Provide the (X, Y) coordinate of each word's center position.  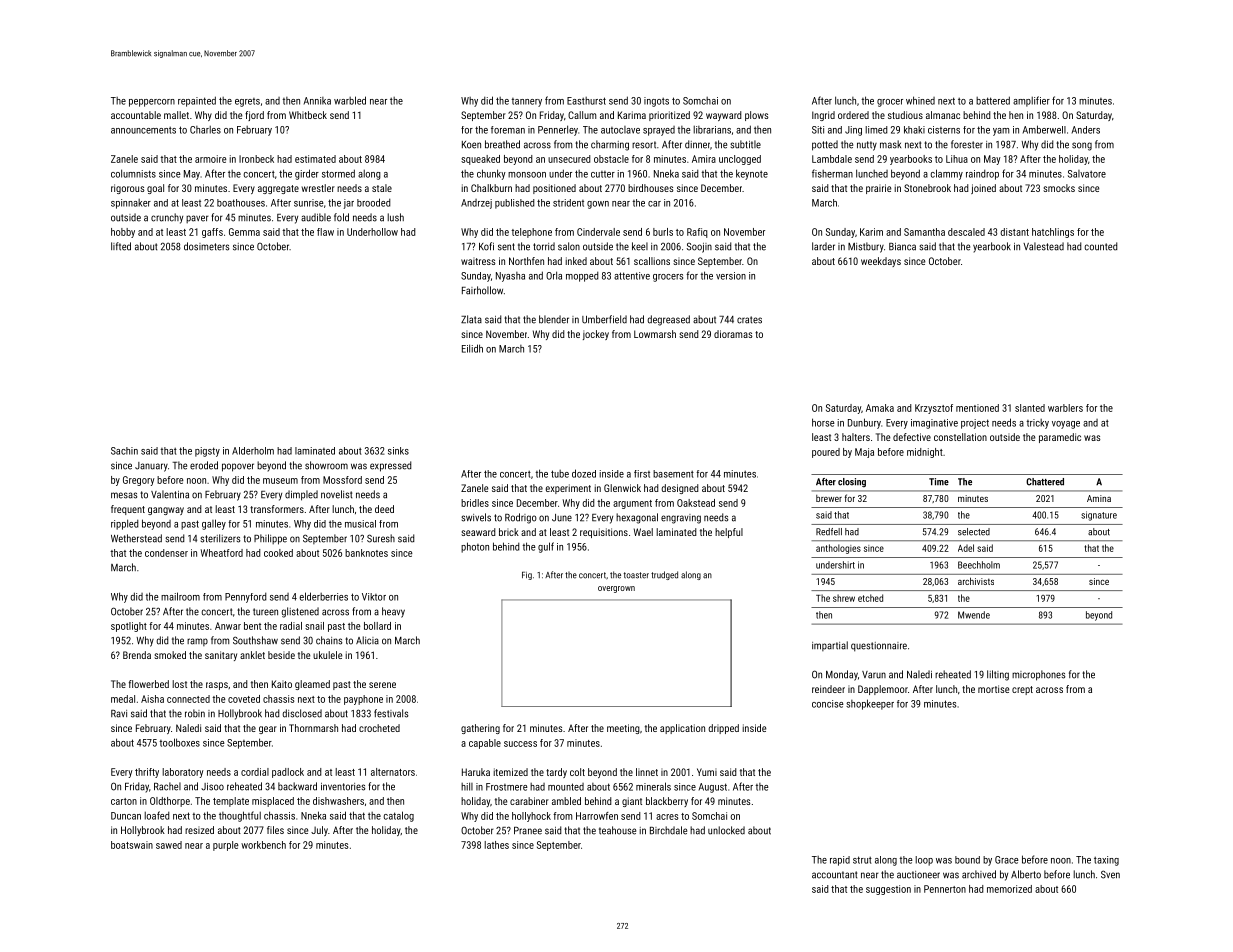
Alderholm (253, 451)
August (713, 788)
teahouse (617, 830)
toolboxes (179, 742)
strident (568, 203)
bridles (475, 503)
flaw (325, 232)
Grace (1007, 860)
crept (1022, 690)
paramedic (1060, 438)
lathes (496, 845)
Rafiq (697, 233)
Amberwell (1044, 129)
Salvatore (1087, 174)
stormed (338, 173)
